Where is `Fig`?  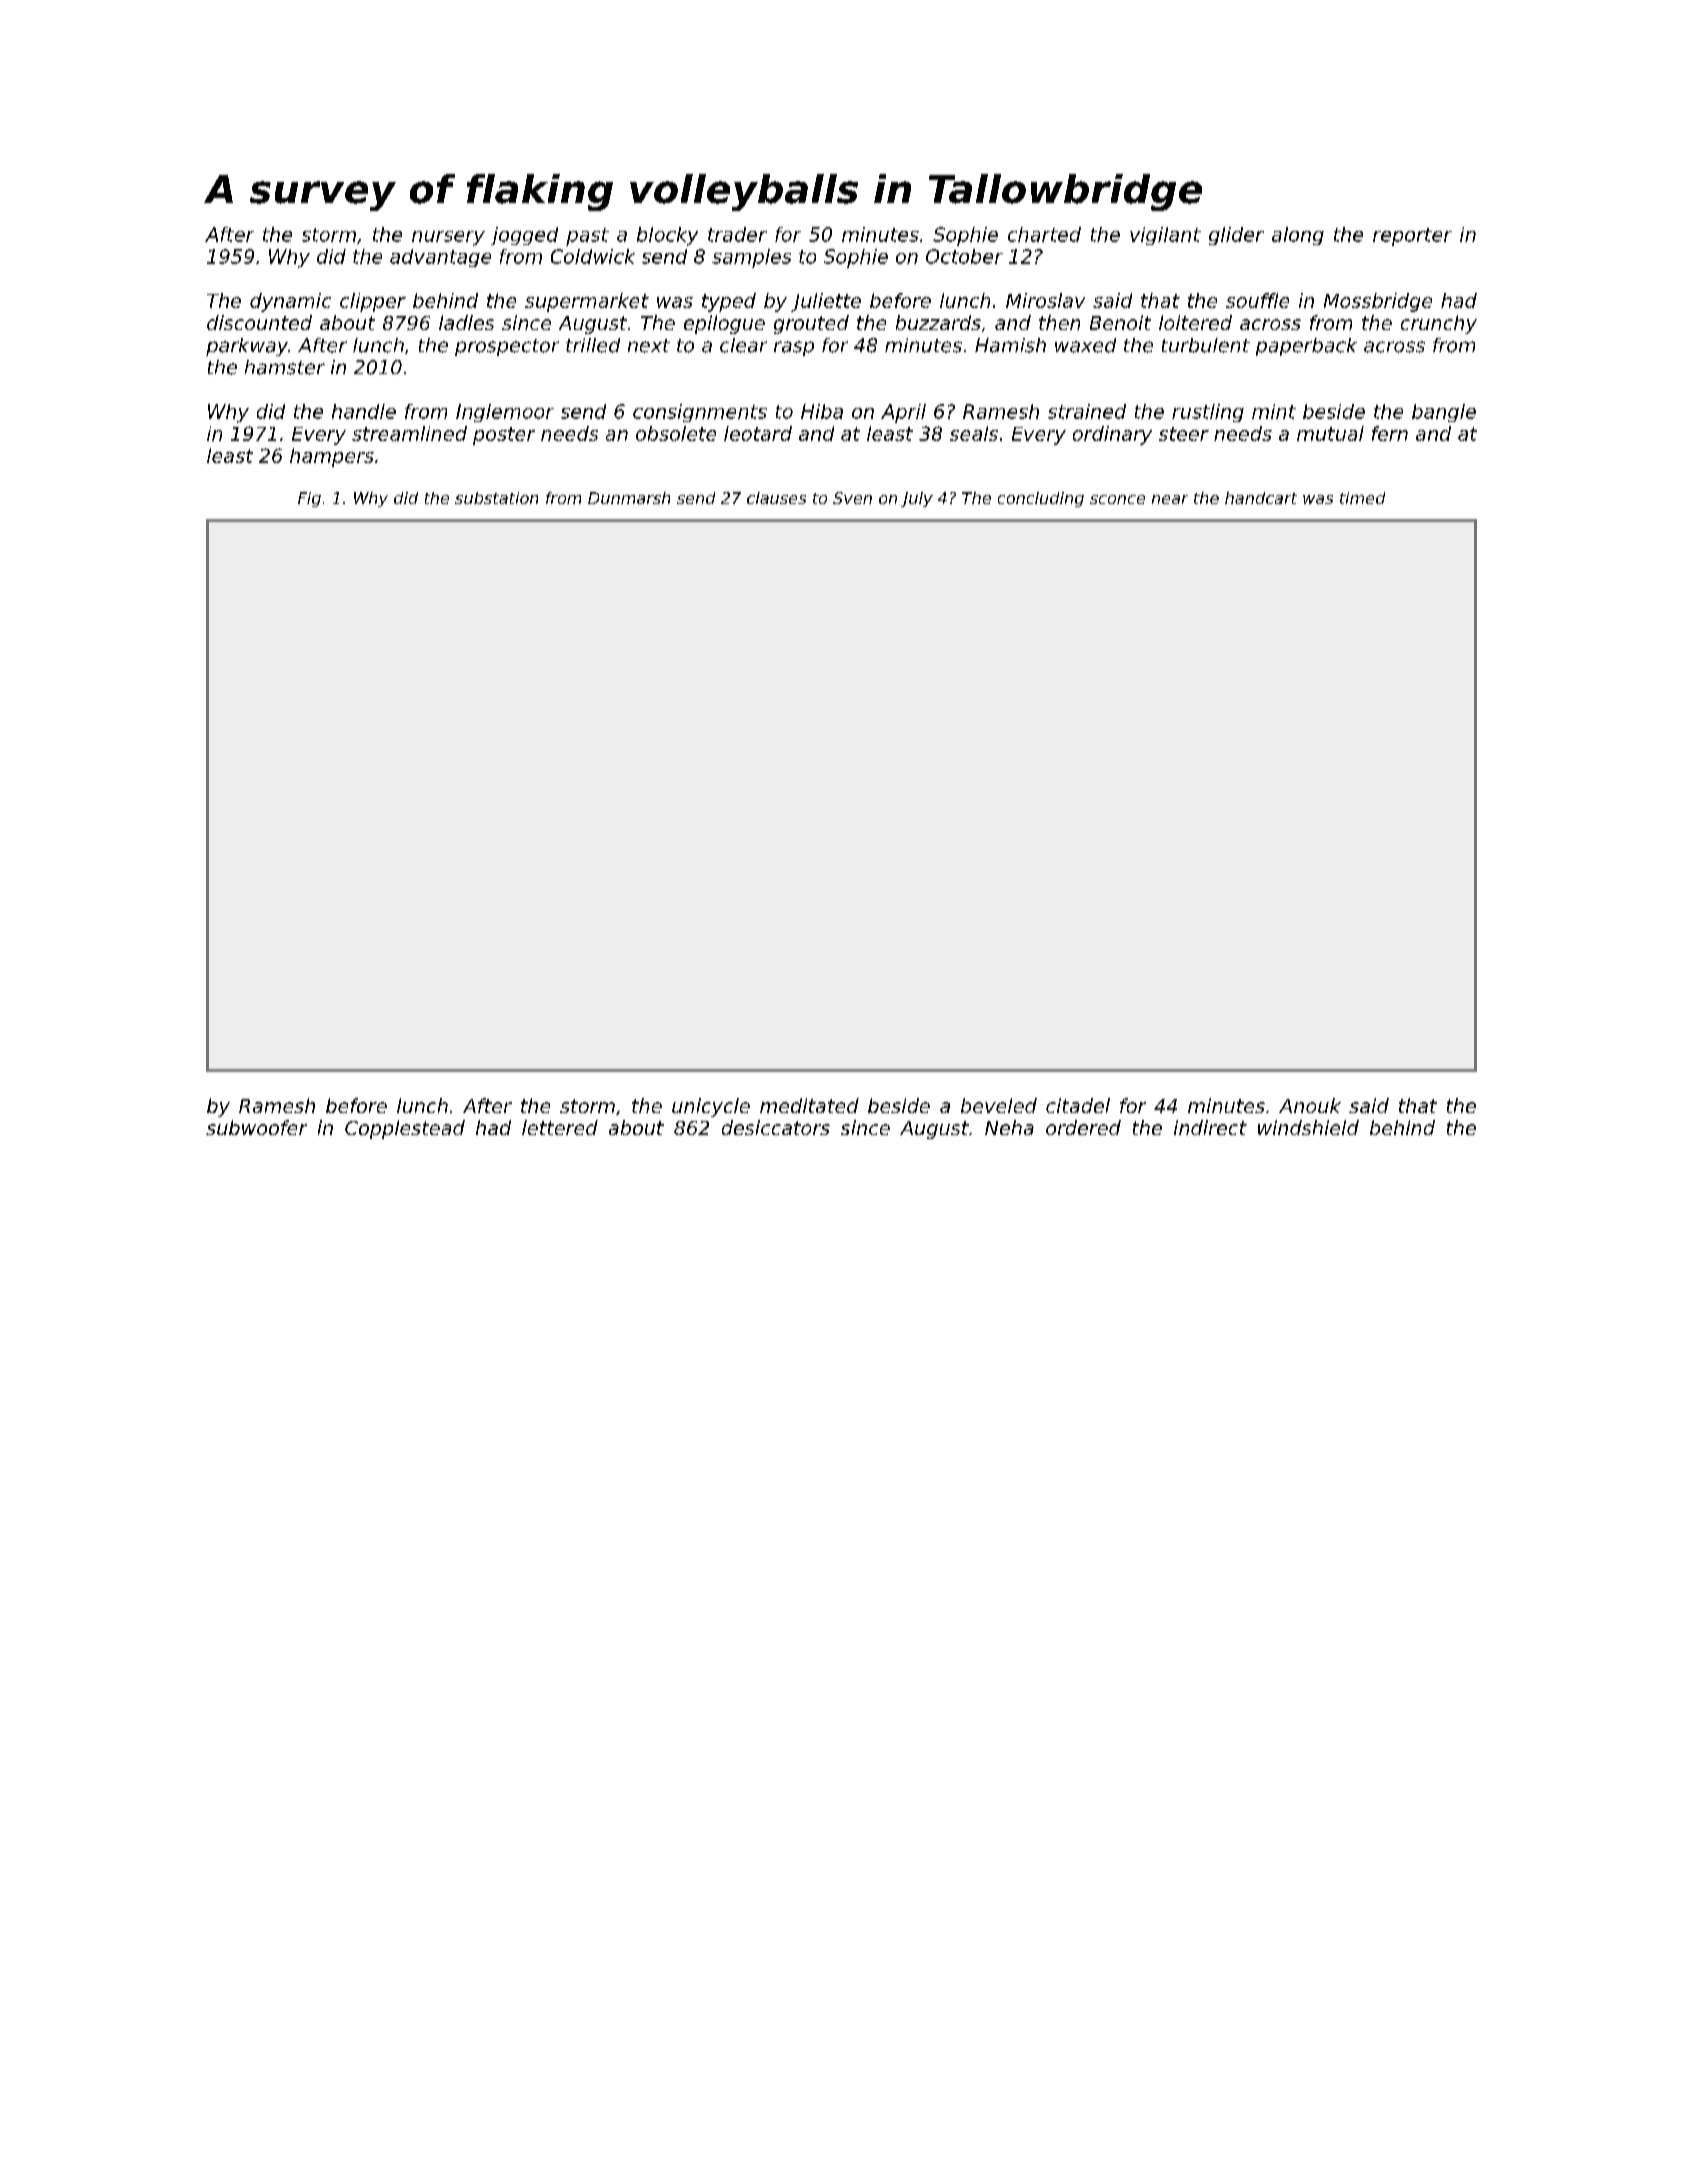 Fig is located at coordinates (309, 499).
